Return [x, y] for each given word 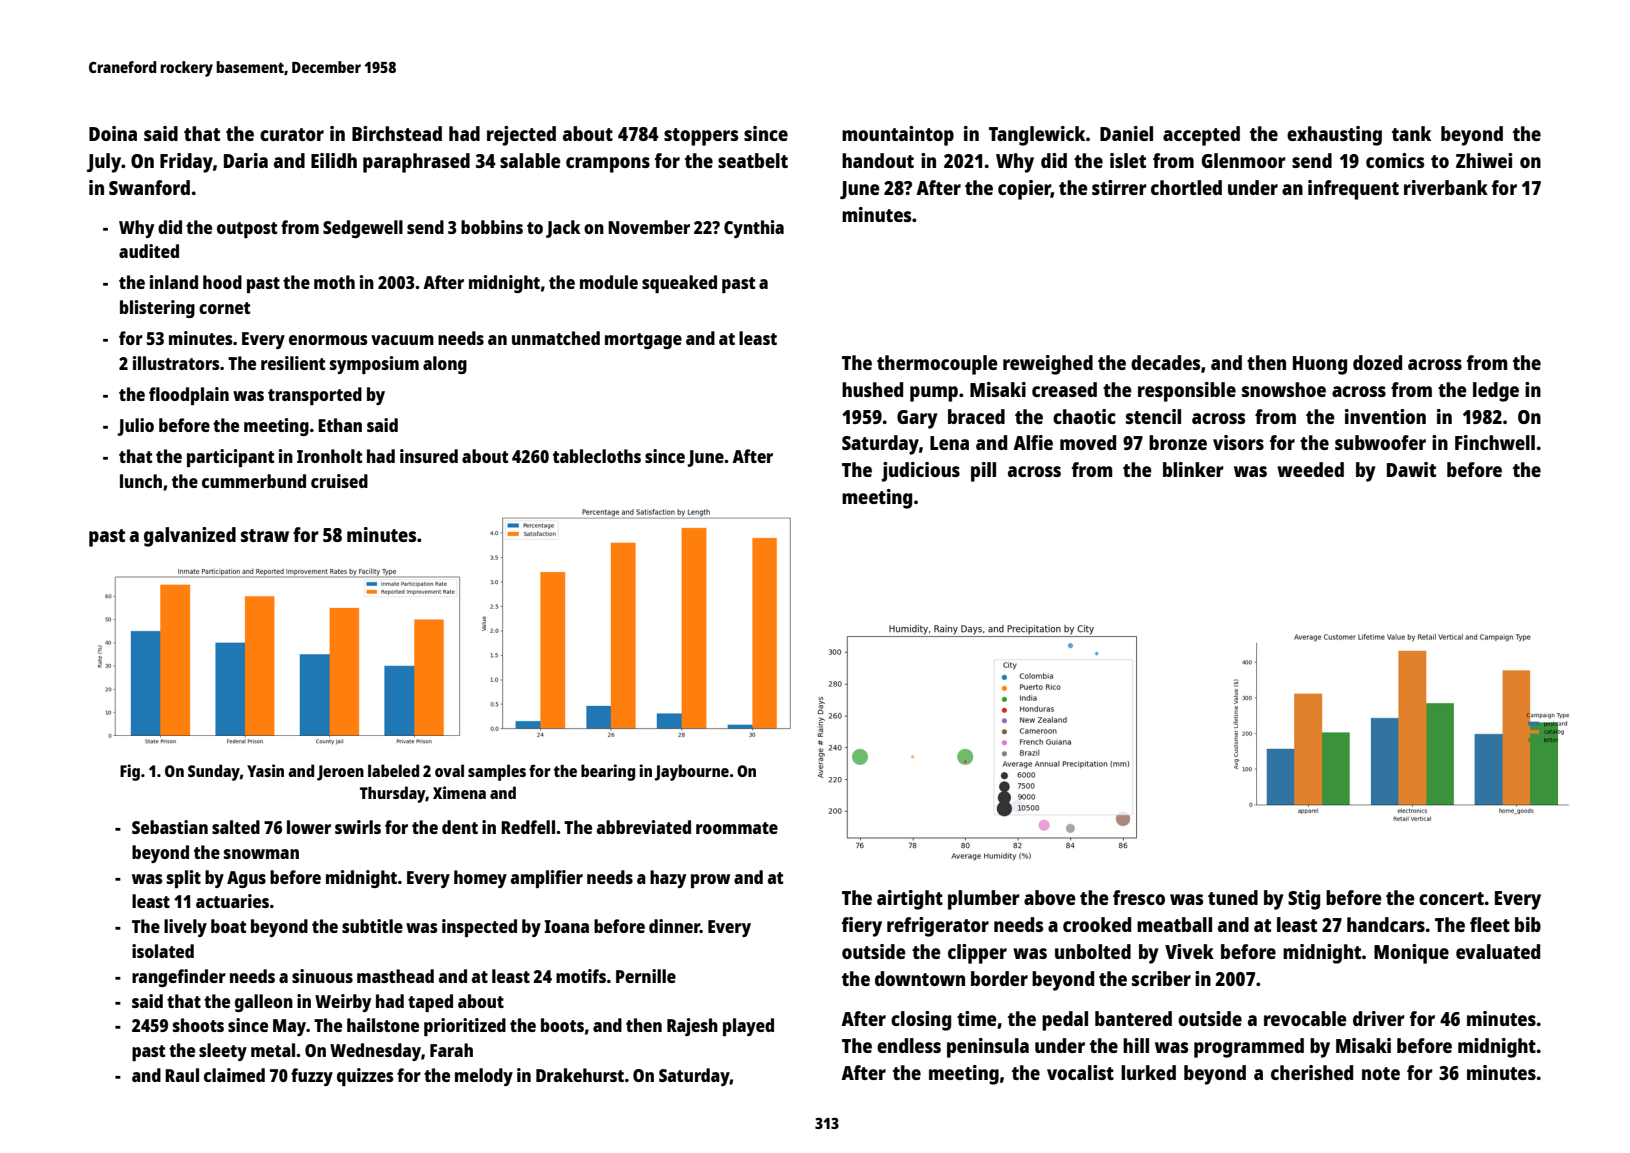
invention [1385, 416]
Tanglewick [1037, 136]
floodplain [189, 396]
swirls [358, 827]
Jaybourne [692, 772]
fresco [1139, 897]
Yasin [265, 770]
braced [976, 416]
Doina [113, 133]
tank [1411, 133]
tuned [1233, 897]
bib [1528, 924]
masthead [395, 976]
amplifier [547, 879]
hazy [668, 879]
